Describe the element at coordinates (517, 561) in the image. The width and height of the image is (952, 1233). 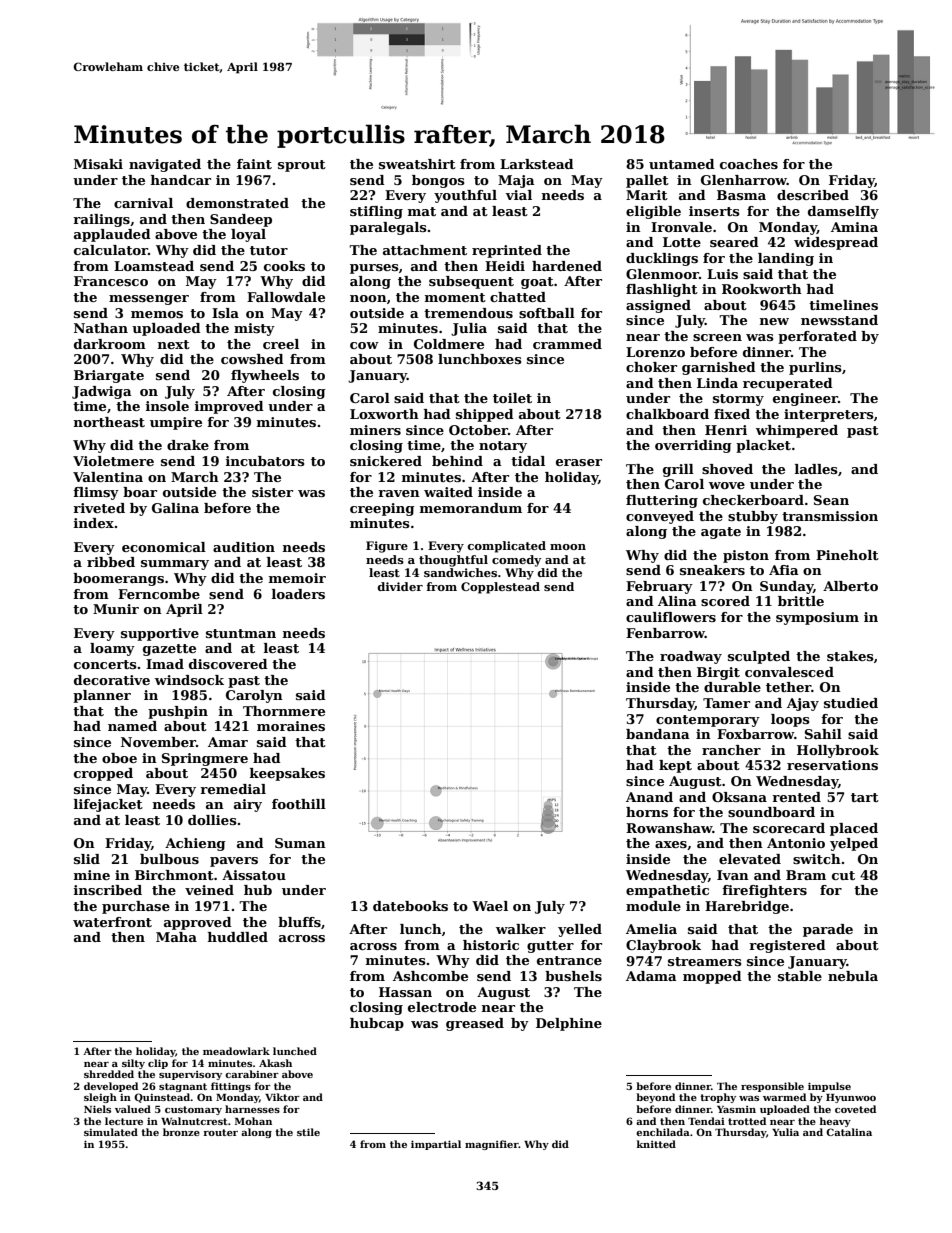
I see `comedy` at that location.
